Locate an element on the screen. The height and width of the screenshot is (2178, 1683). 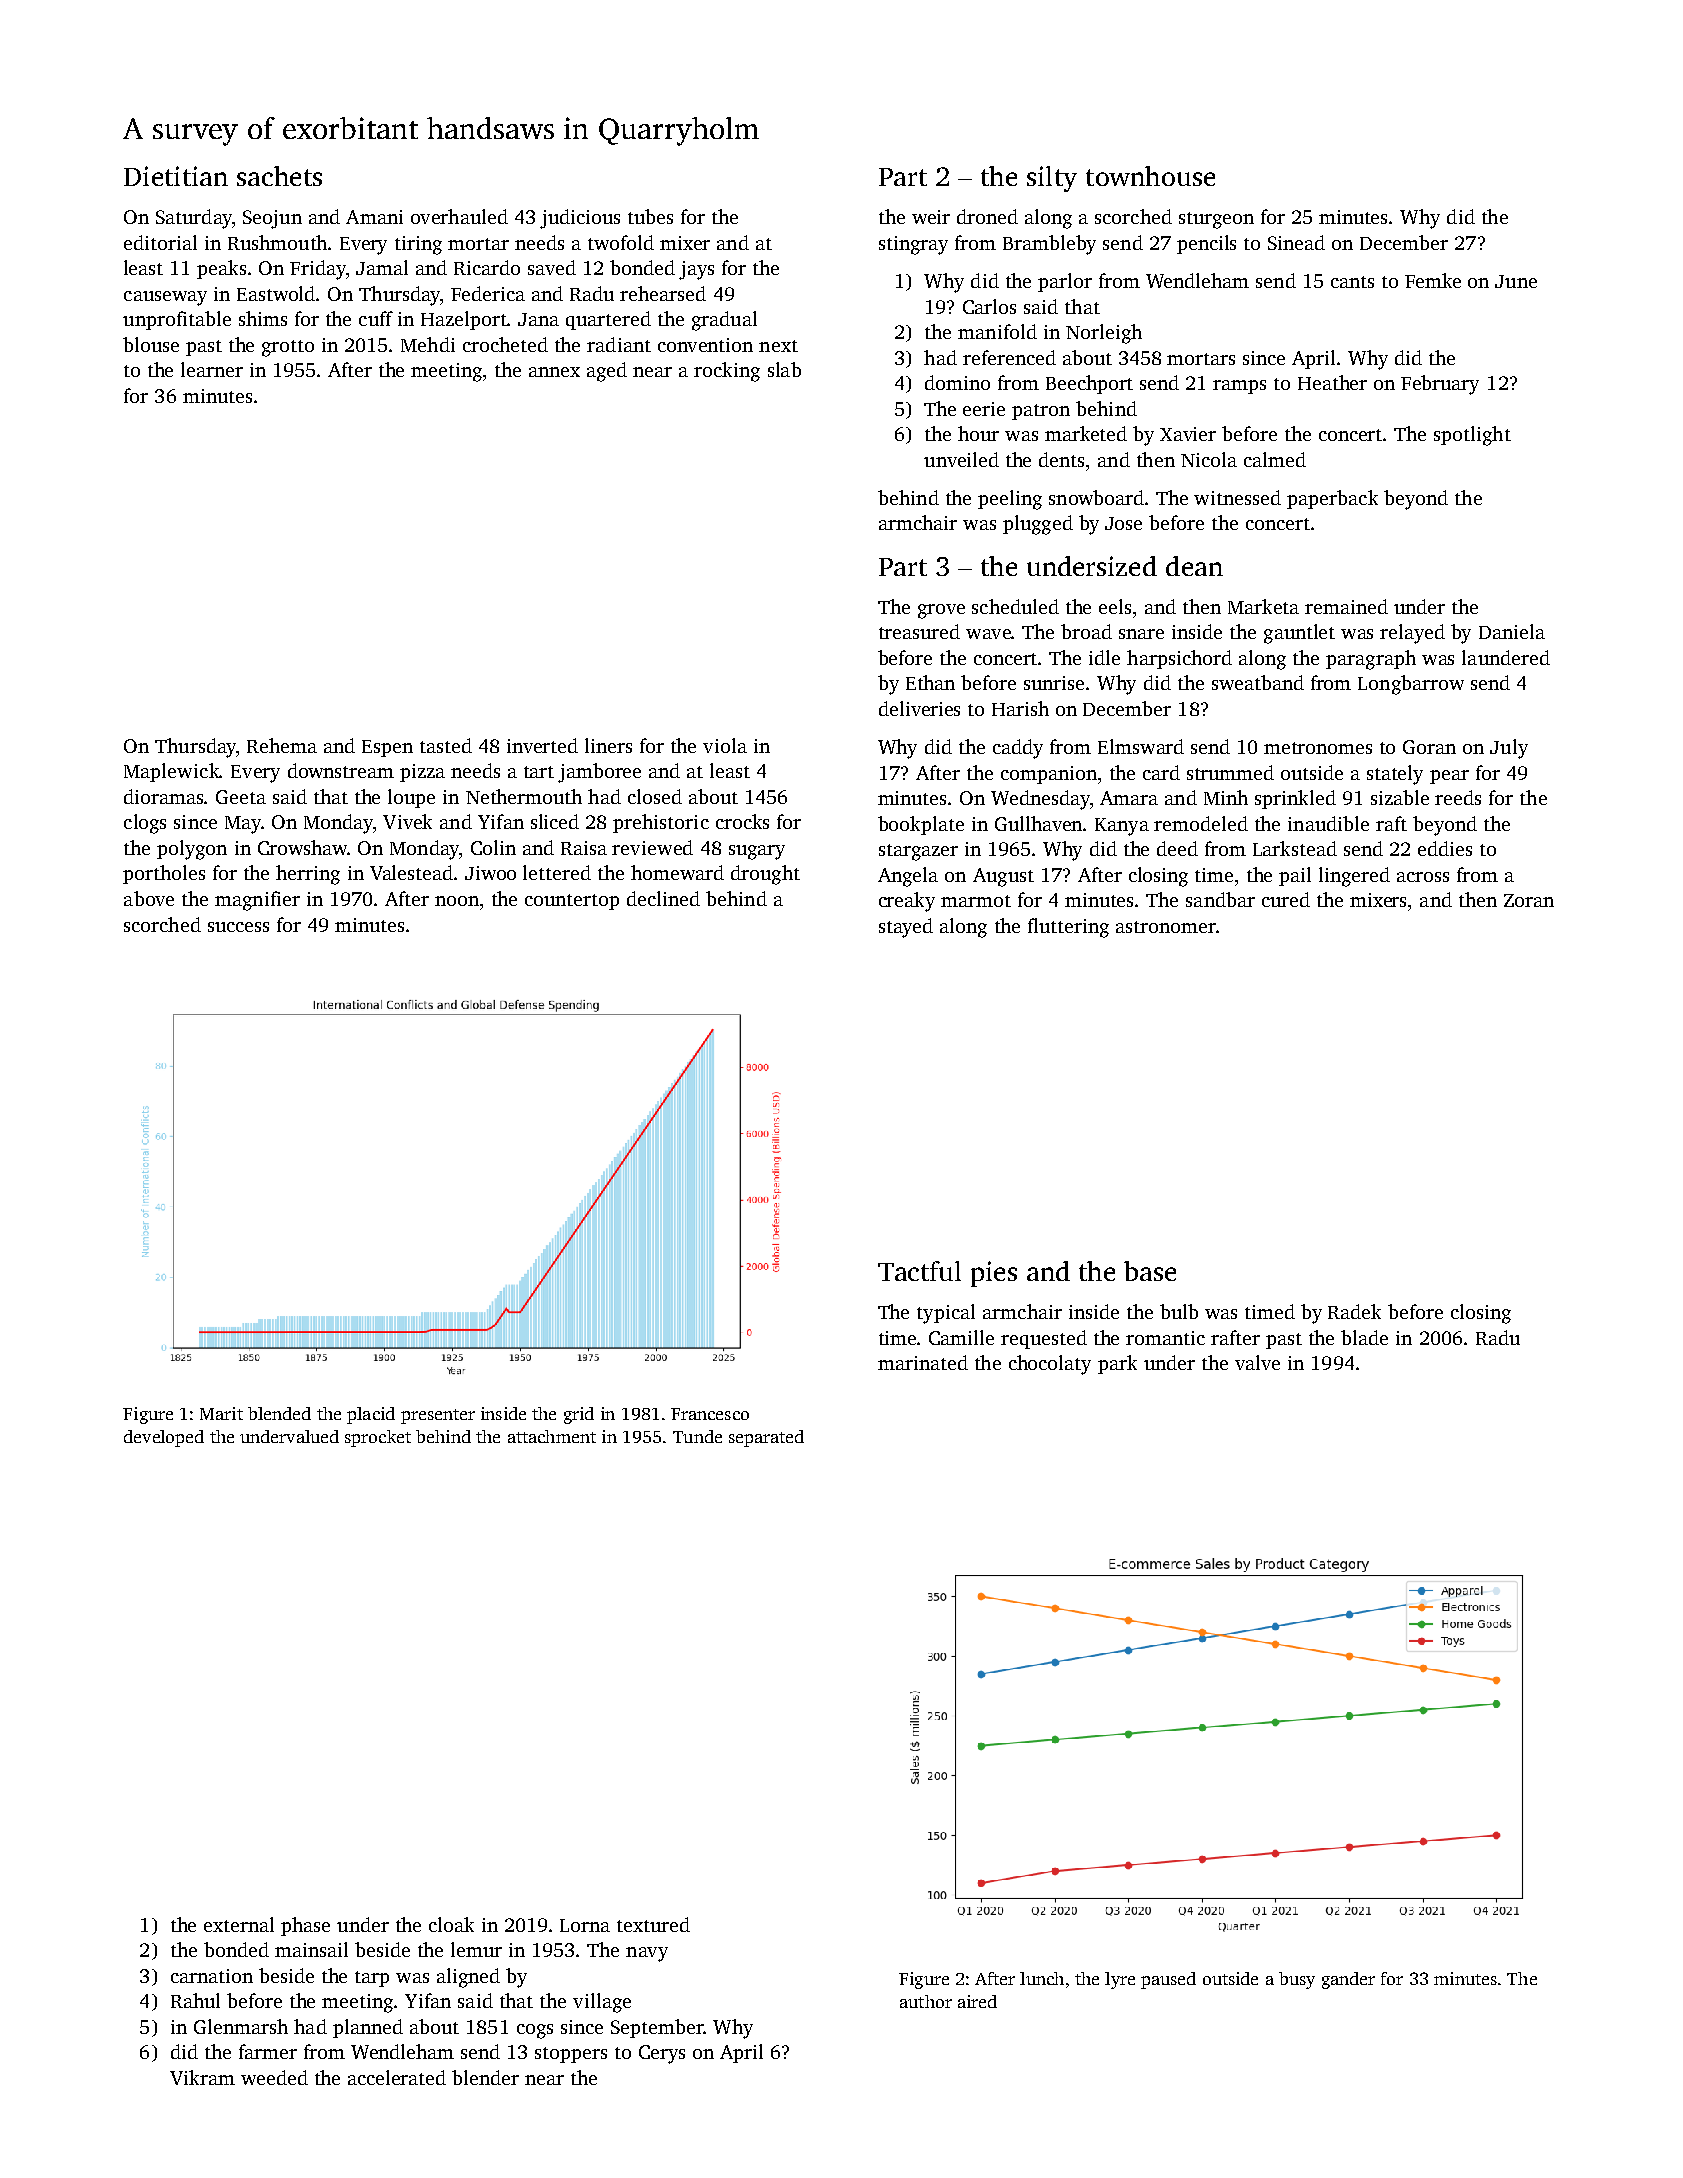
Dietitian is located at coordinates (176, 176).
